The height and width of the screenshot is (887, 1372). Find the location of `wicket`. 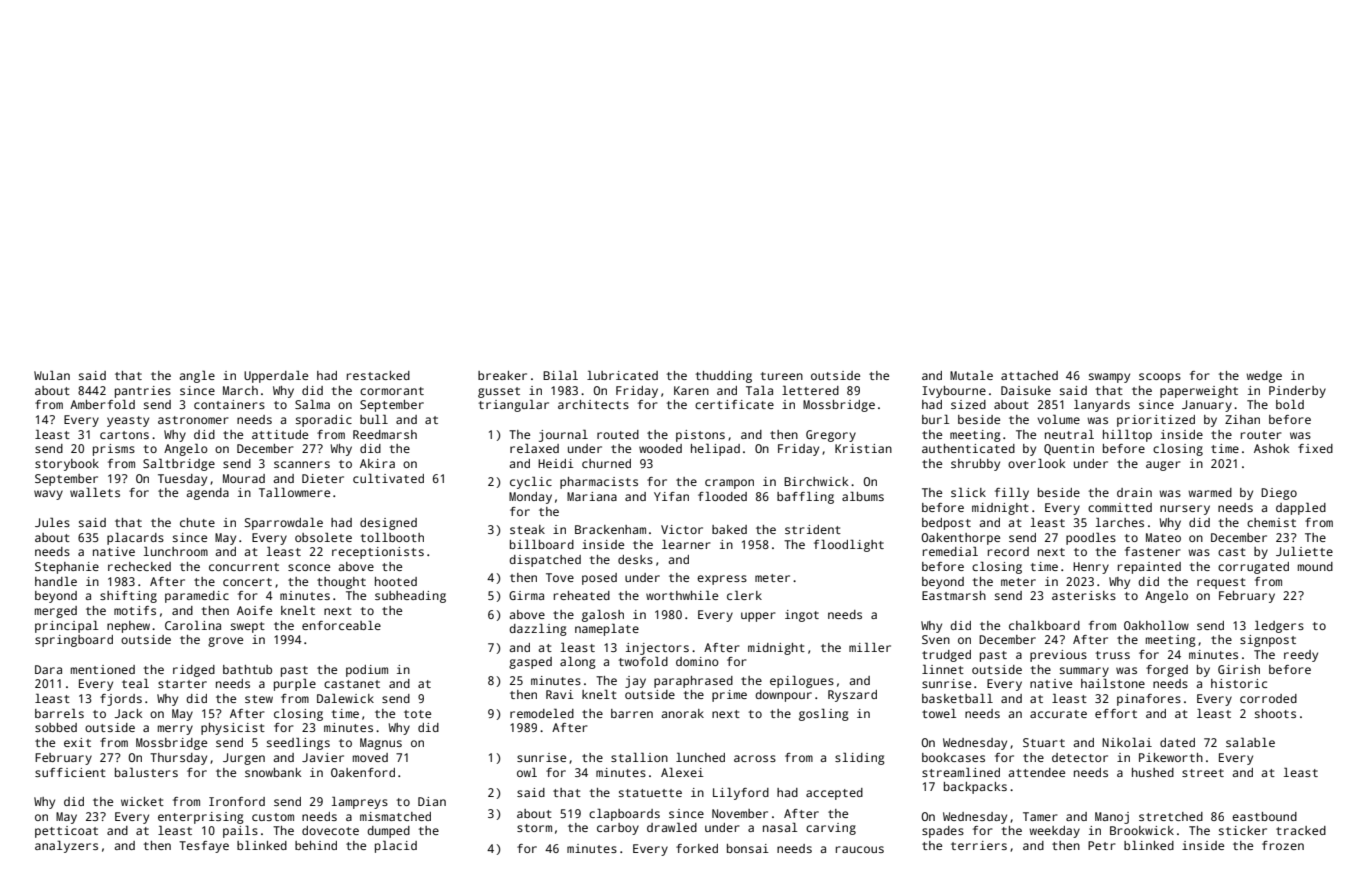

wicket is located at coordinates (142, 801).
